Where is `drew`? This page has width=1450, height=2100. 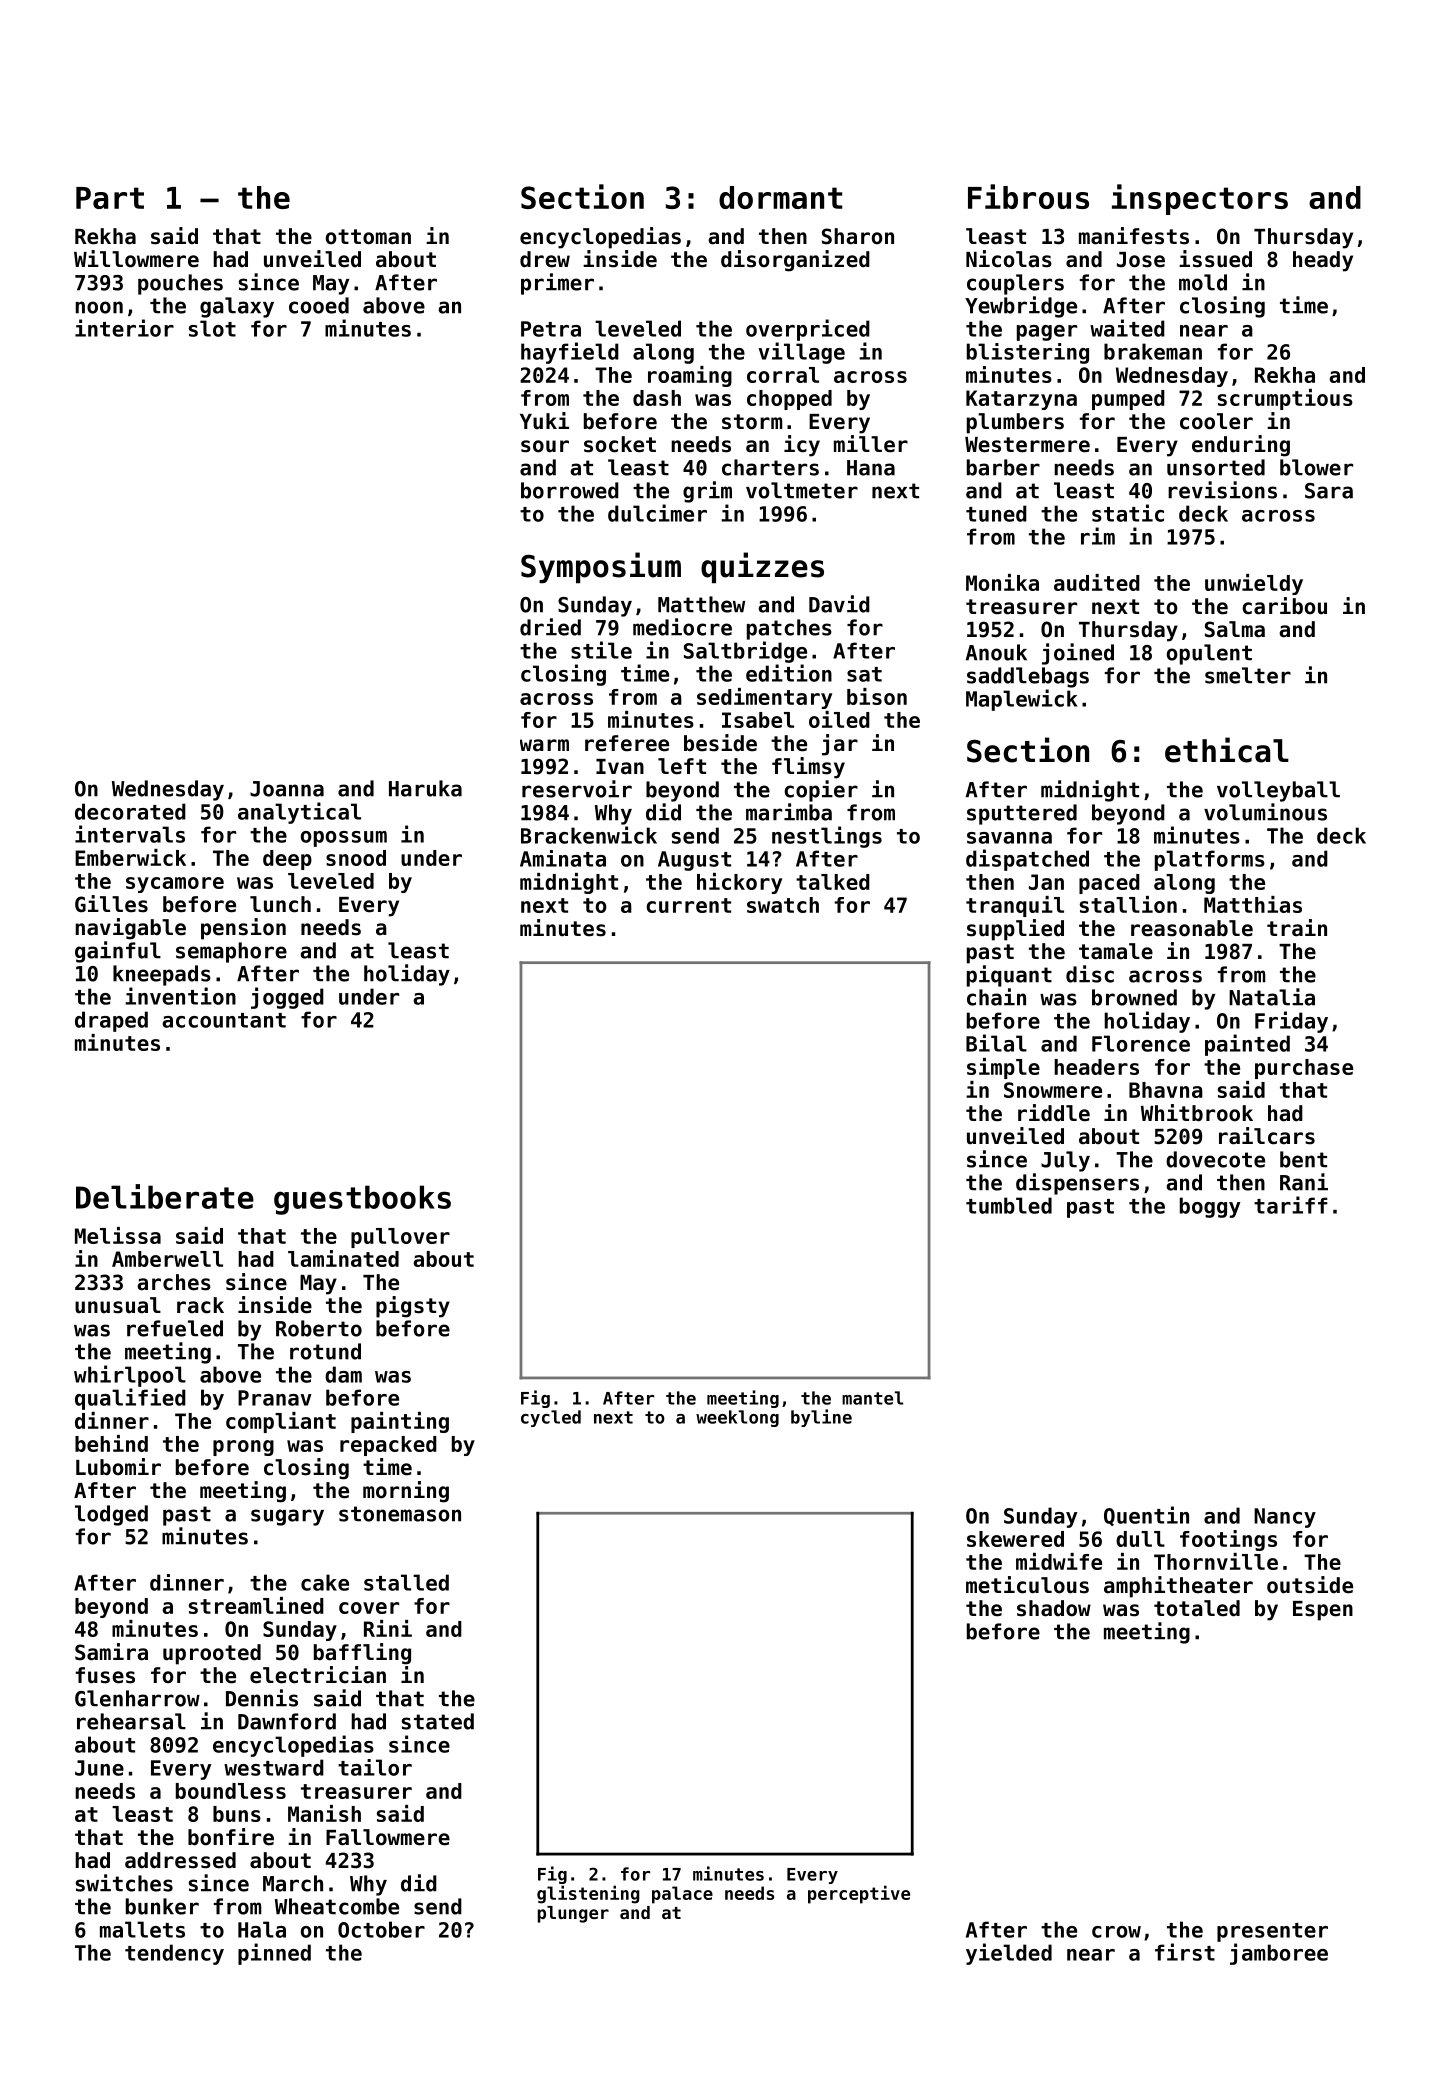 drew is located at coordinates (545, 259).
